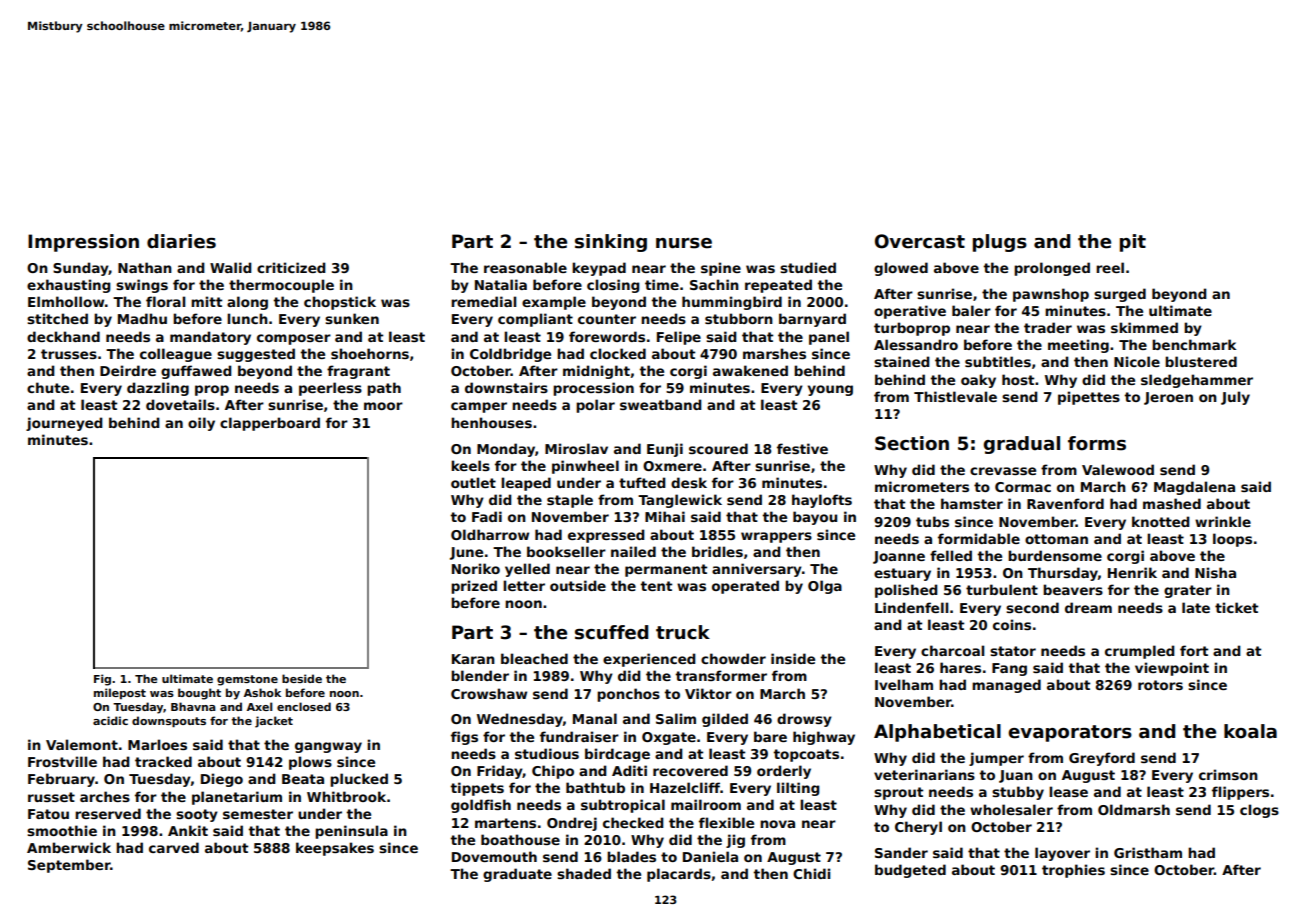 The image size is (1308, 924). I want to click on moor, so click(383, 406).
